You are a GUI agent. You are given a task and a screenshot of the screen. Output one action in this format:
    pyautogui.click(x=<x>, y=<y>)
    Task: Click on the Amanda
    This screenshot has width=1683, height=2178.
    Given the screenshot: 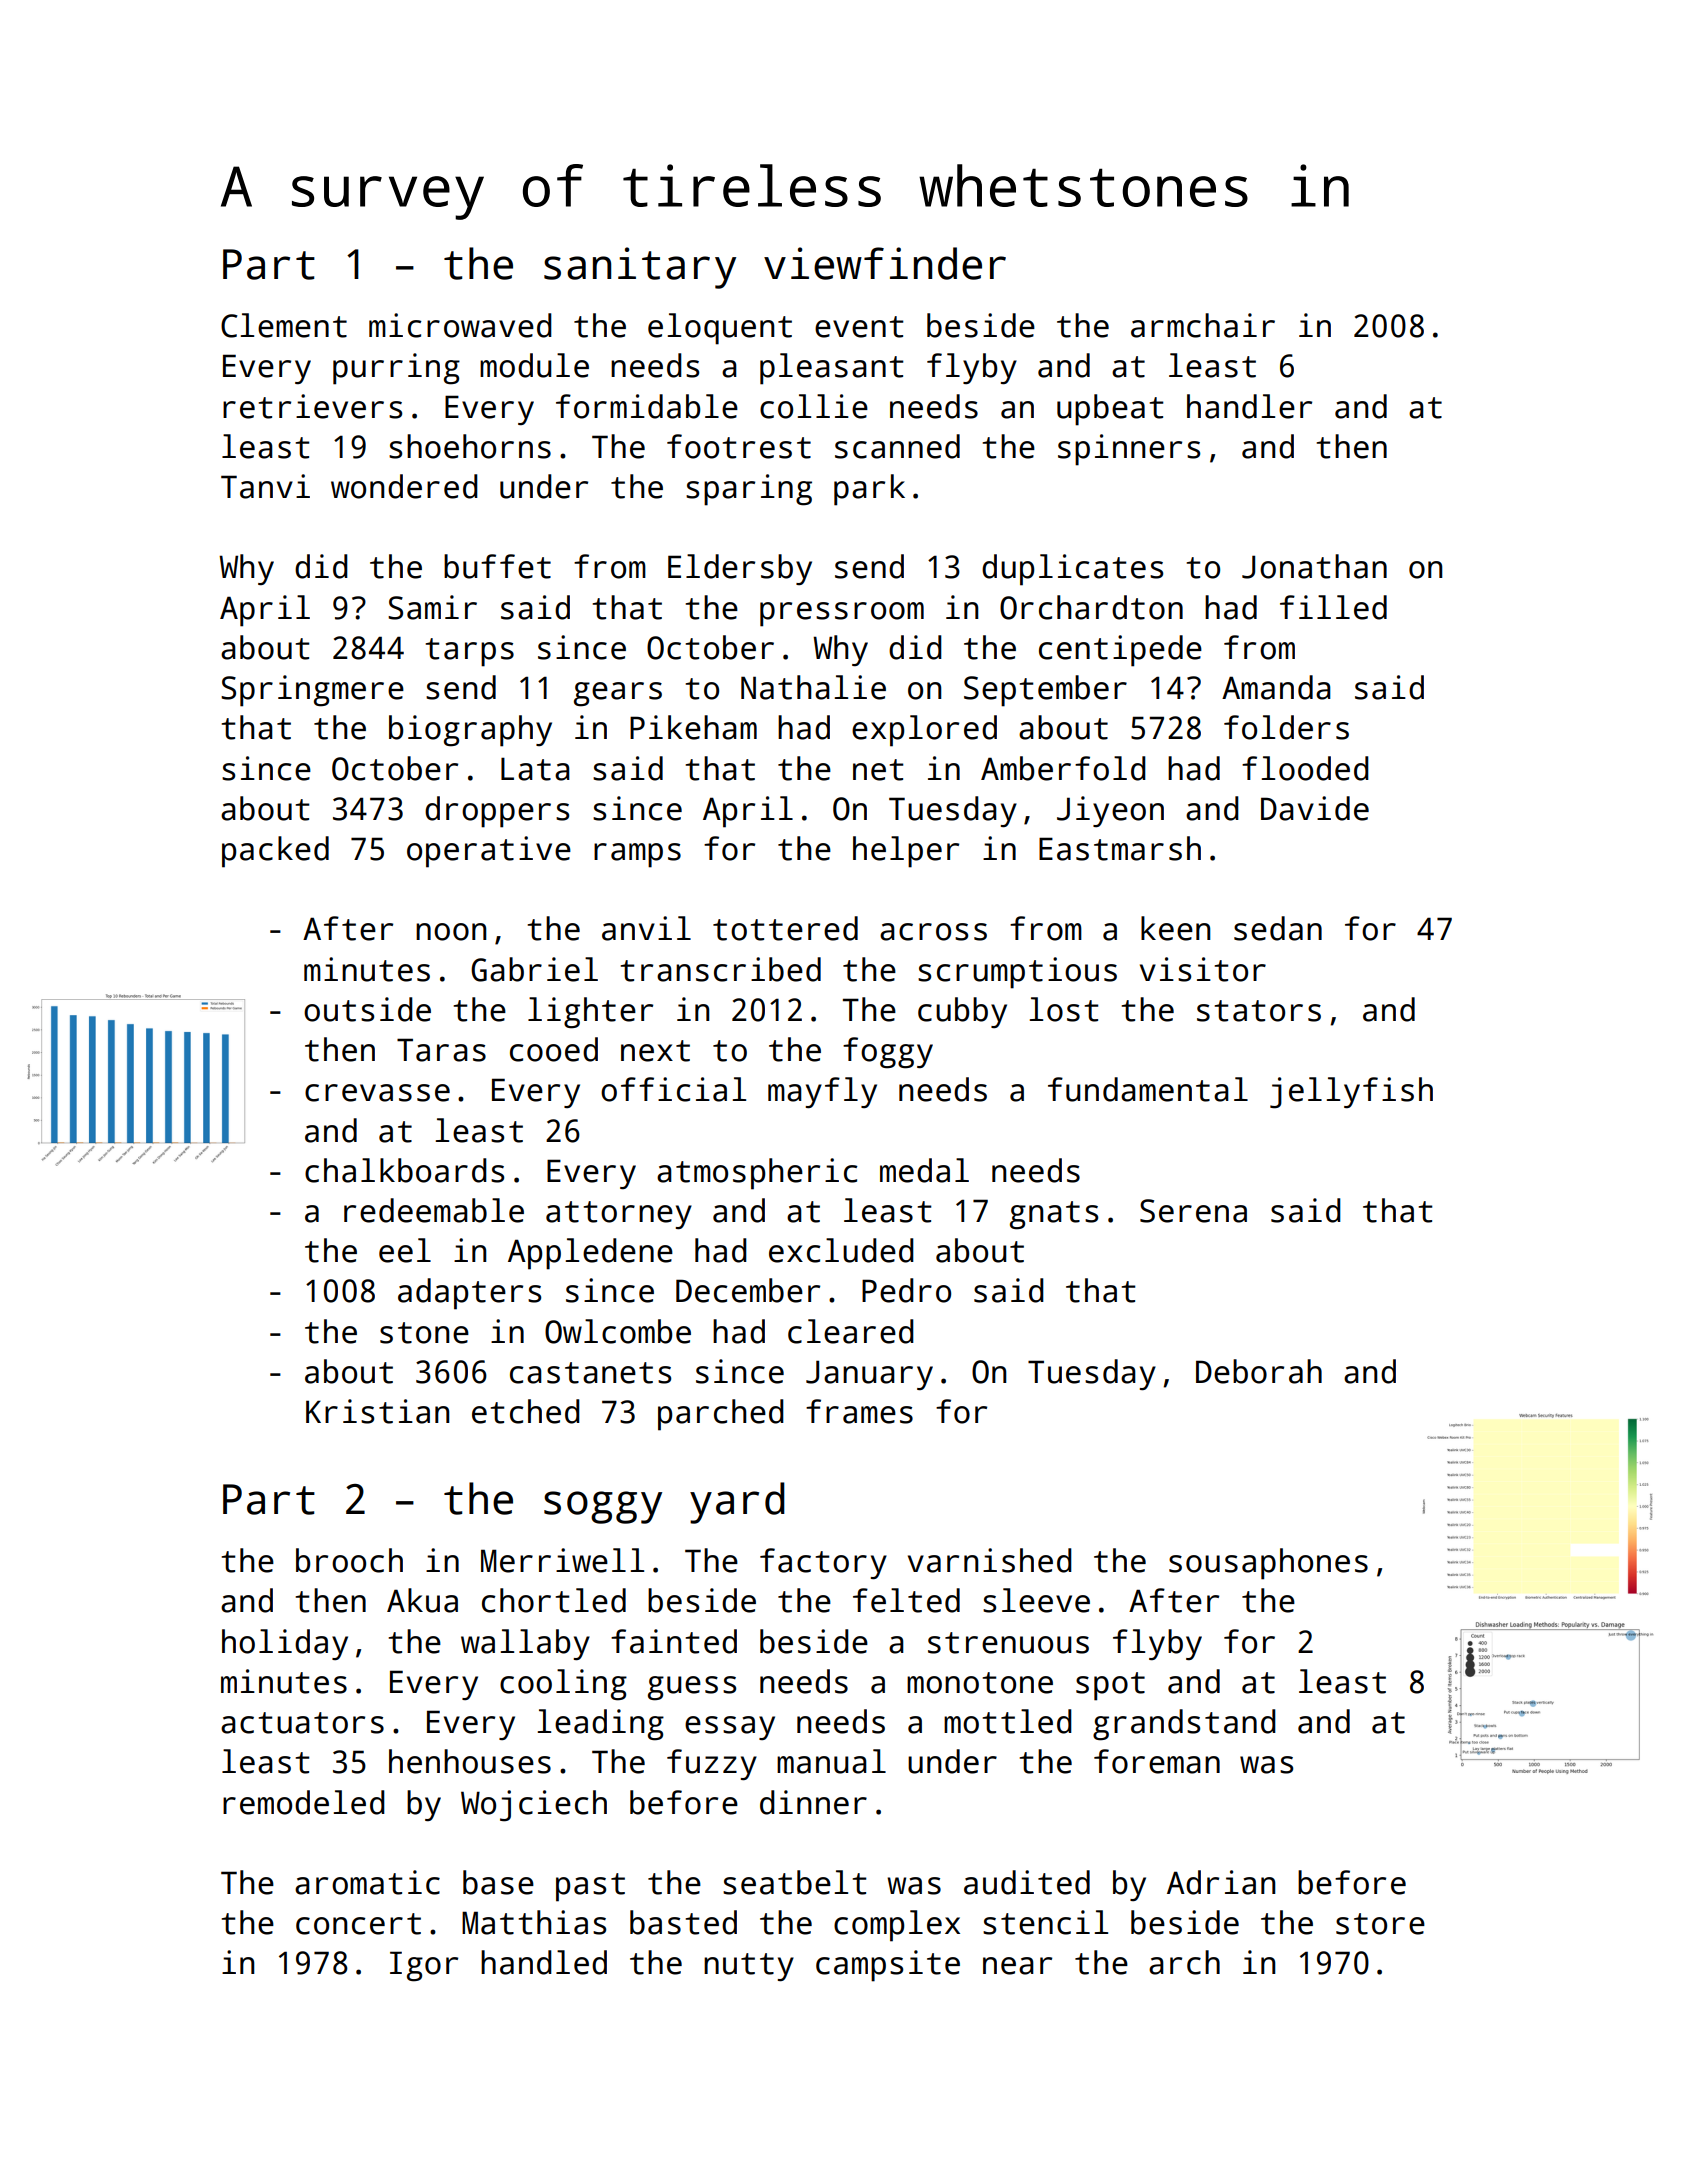 What is the action you would take?
    pyautogui.click(x=1276, y=687)
